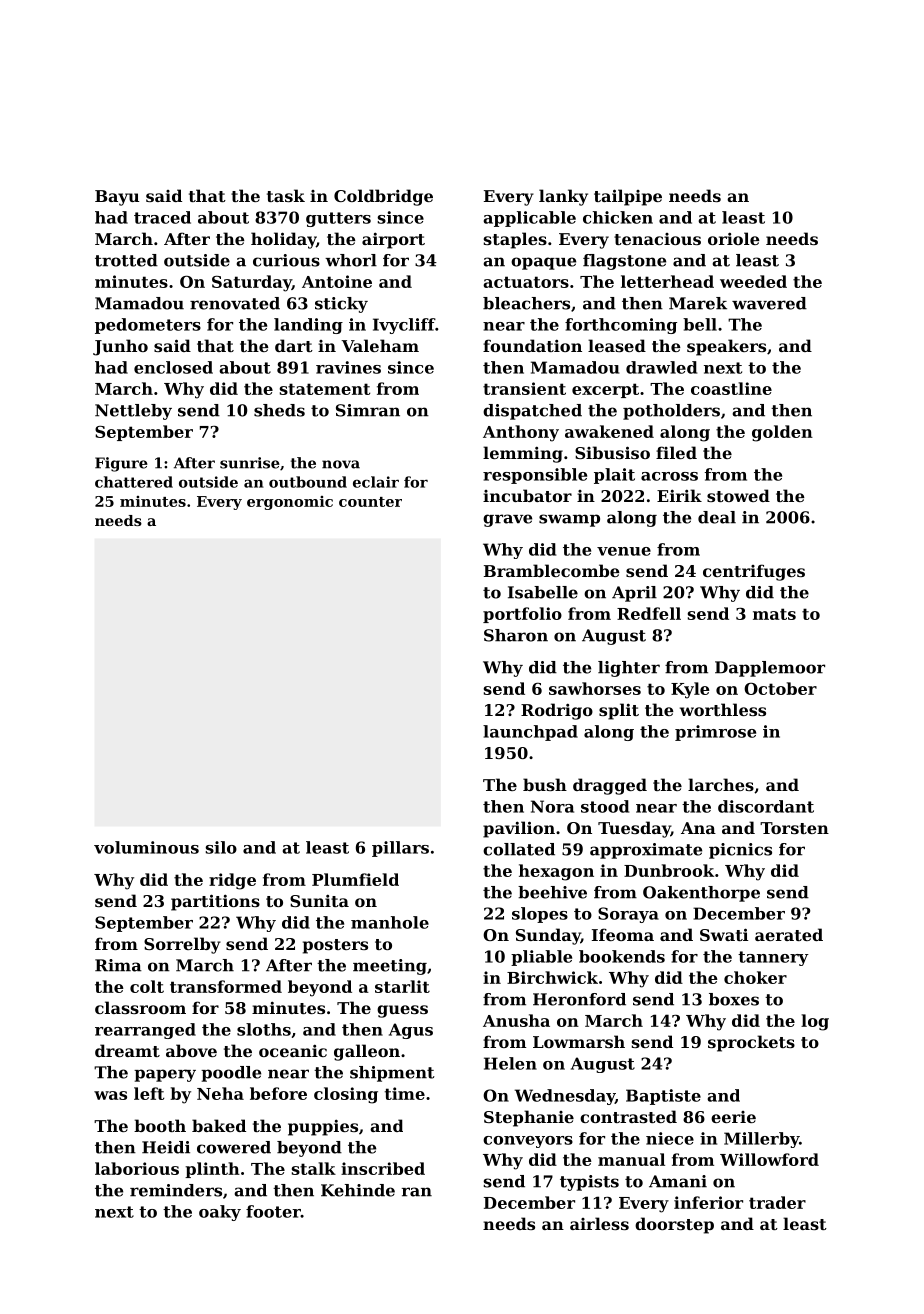 Image resolution: width=924 pixels, height=1314 pixels. I want to click on Kehinde, so click(358, 1190).
